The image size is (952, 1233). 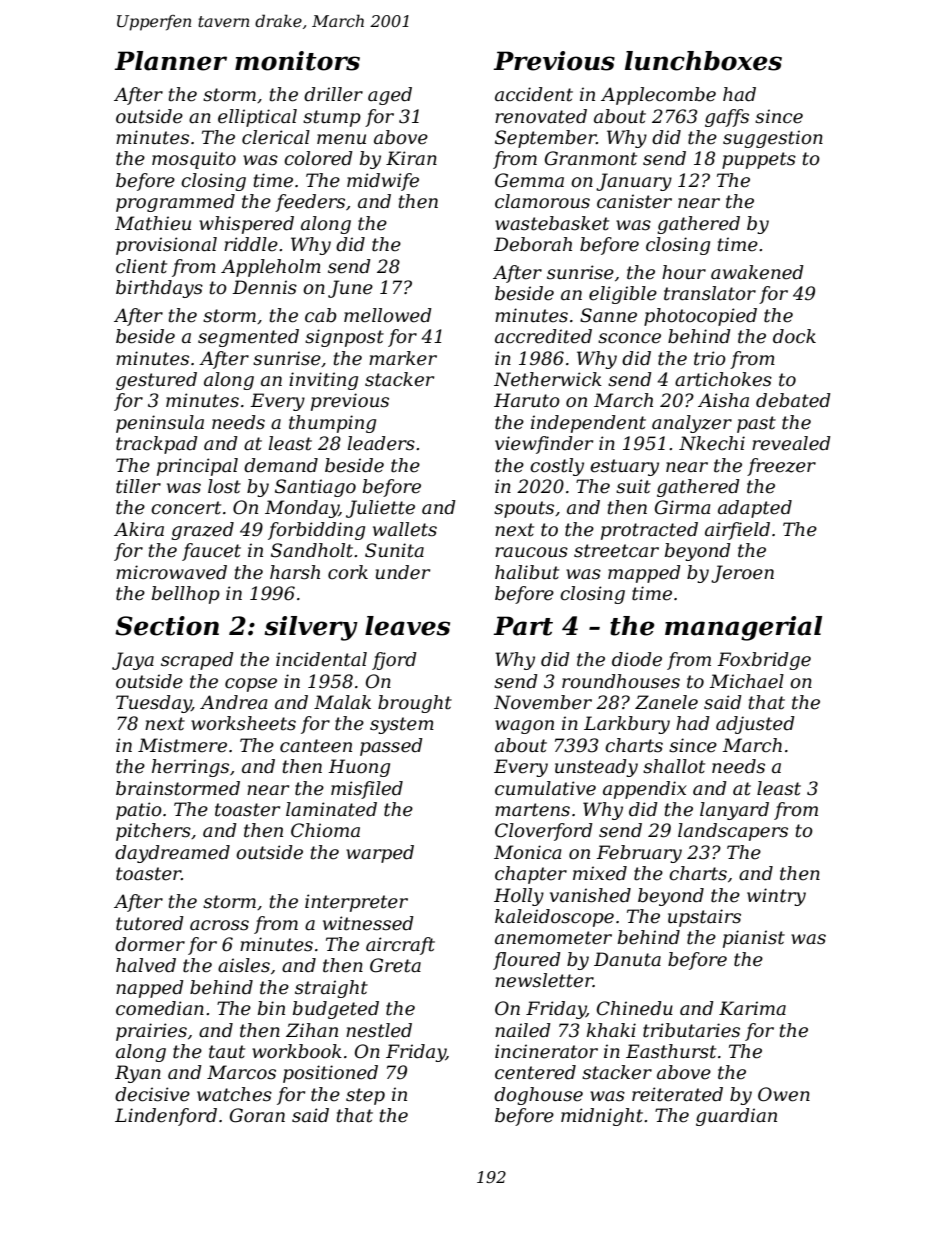 I want to click on marker, so click(x=403, y=358).
